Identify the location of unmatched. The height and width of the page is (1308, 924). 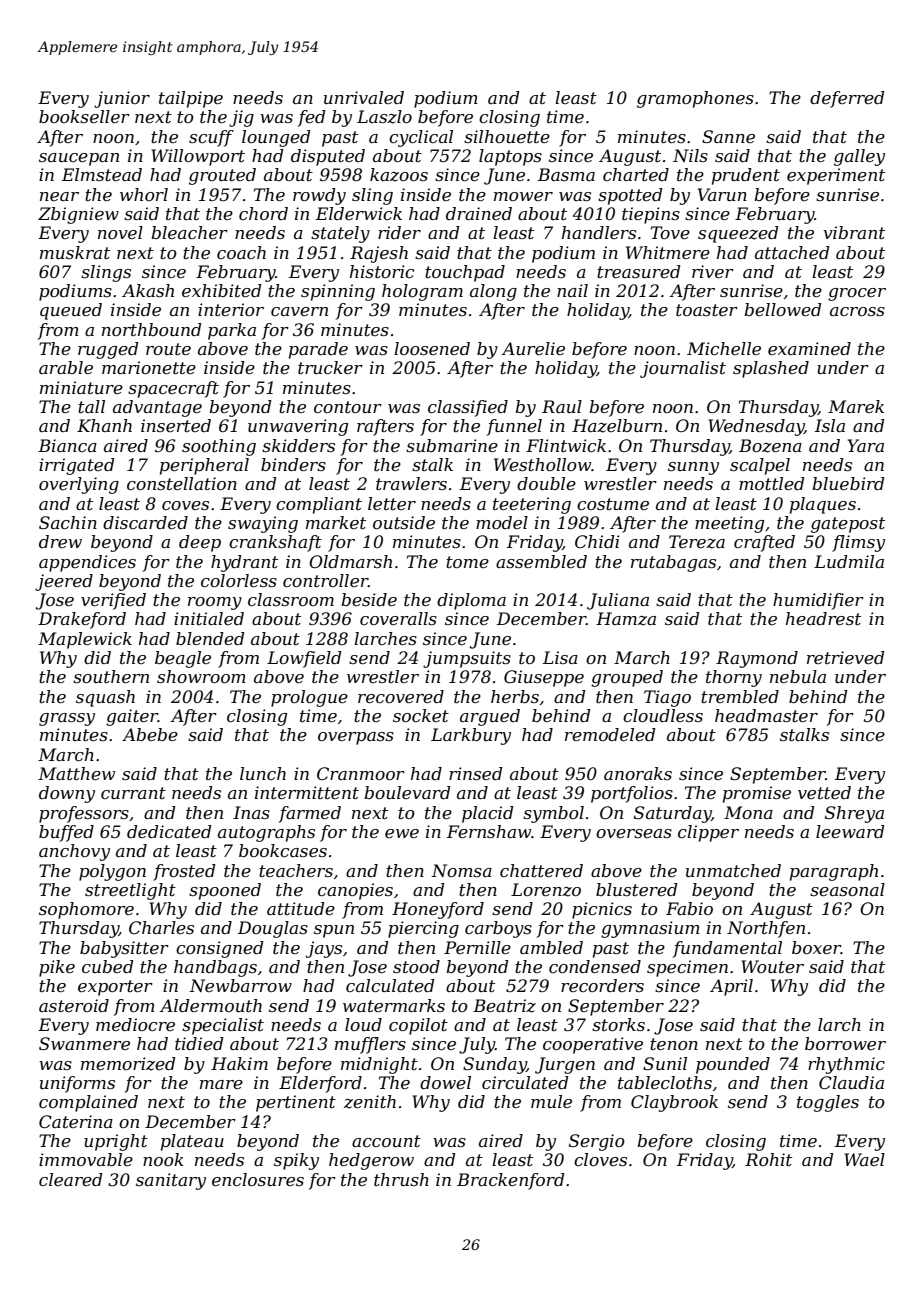
(733, 870).
